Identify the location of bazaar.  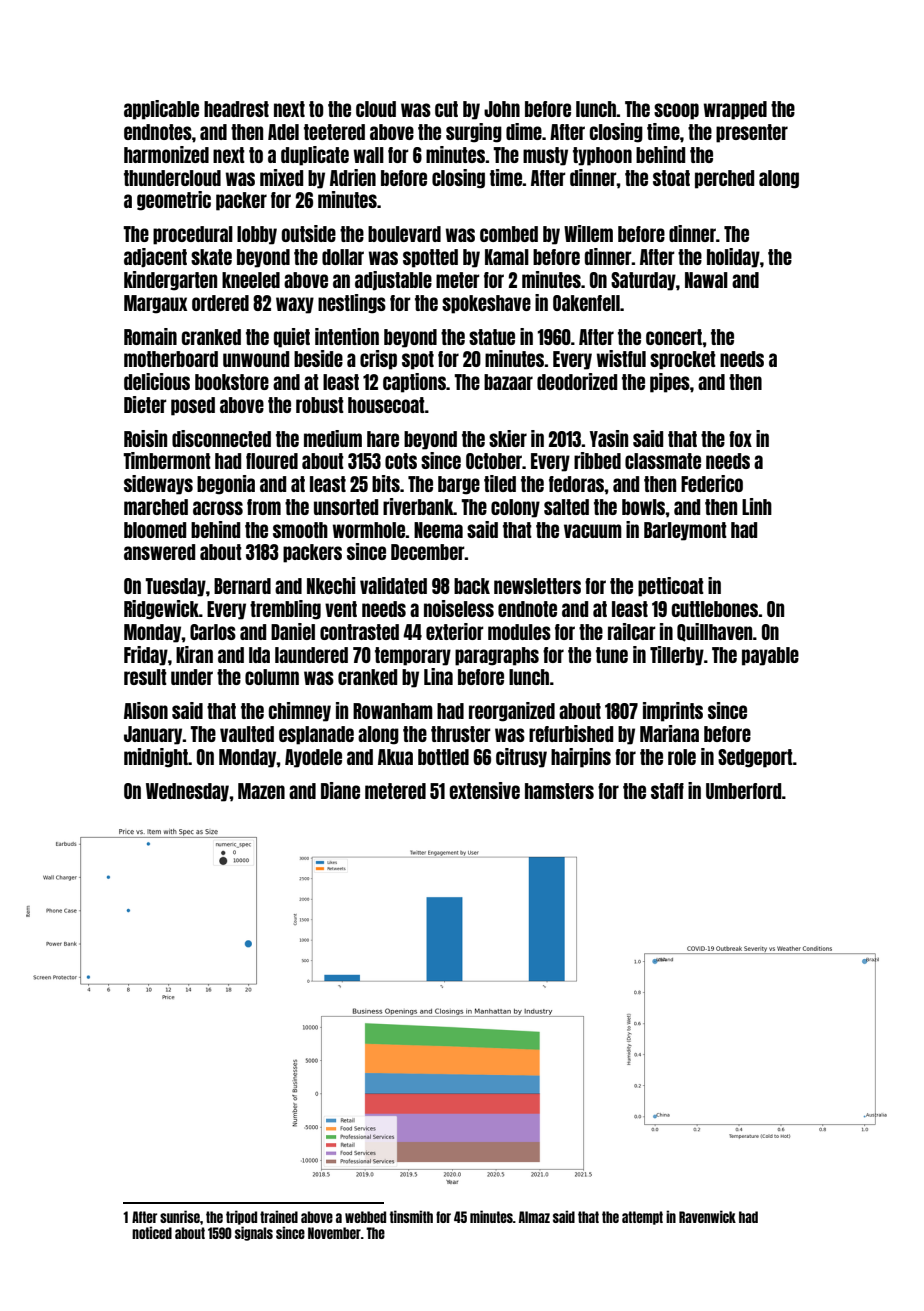
(508, 382).
